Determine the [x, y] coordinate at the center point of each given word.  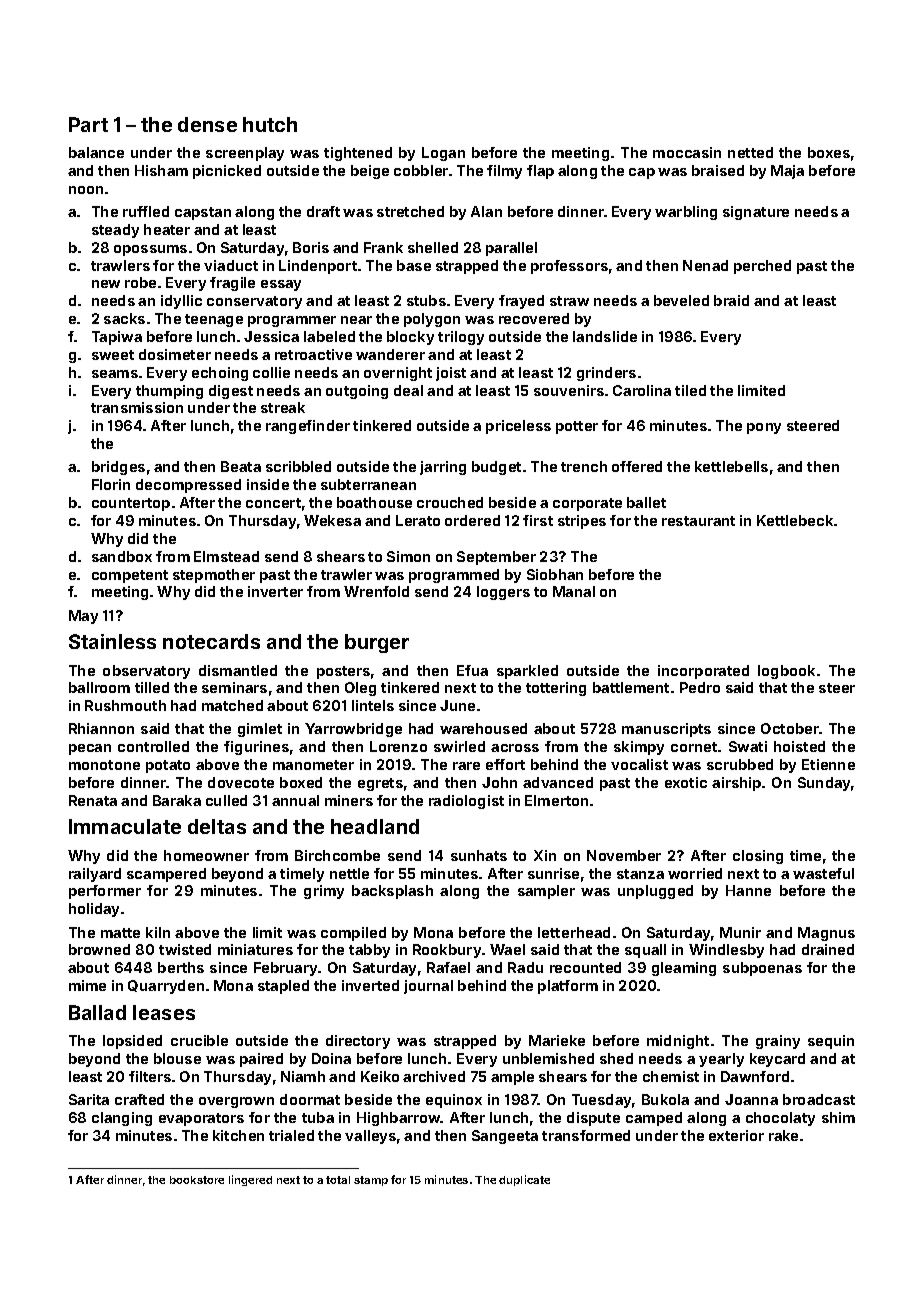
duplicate [524, 1180]
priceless [518, 427]
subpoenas [762, 969]
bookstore [197, 1180]
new [106, 284]
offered [637, 466]
